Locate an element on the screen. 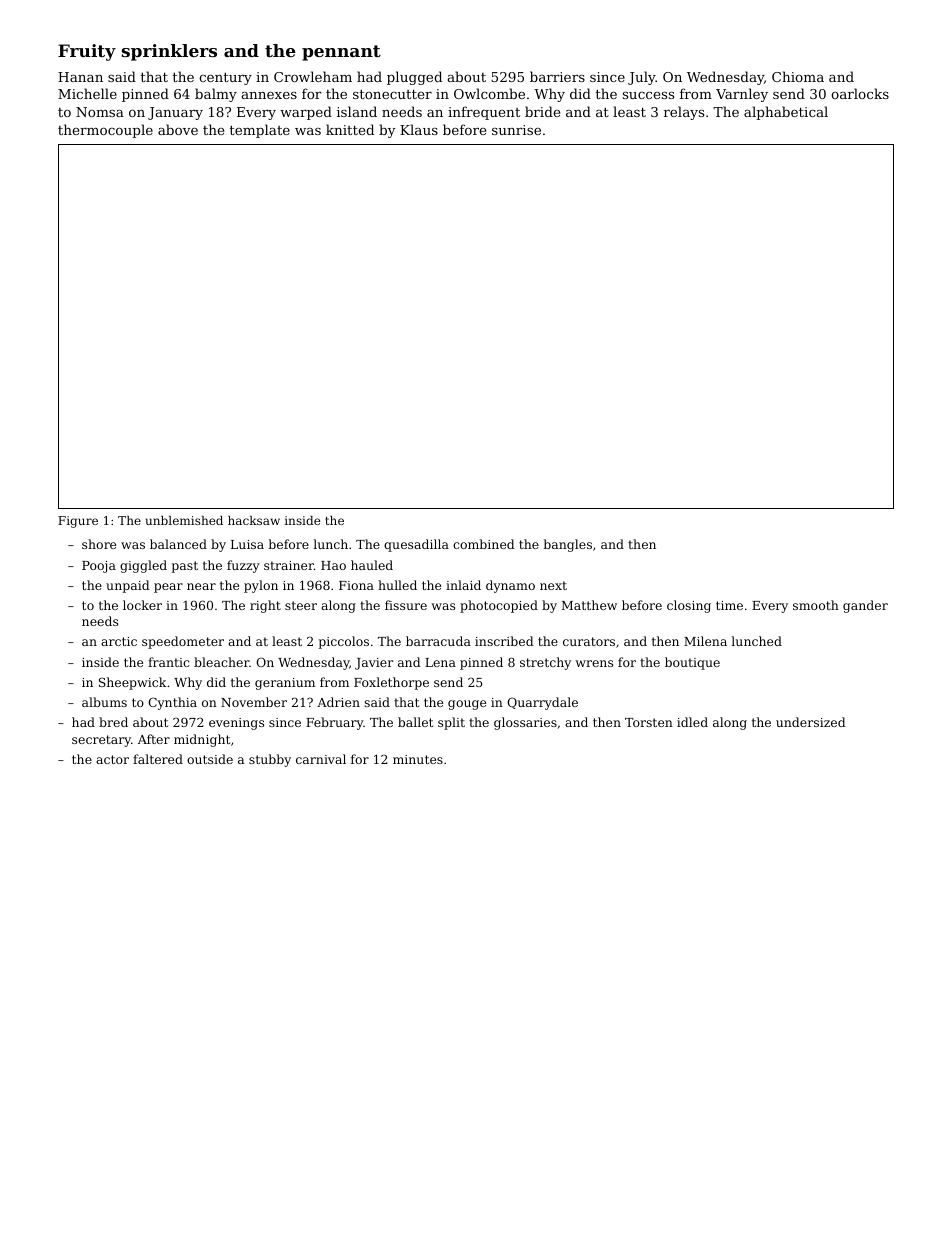 This screenshot has height=1233, width=952. combined is located at coordinates (484, 544).
